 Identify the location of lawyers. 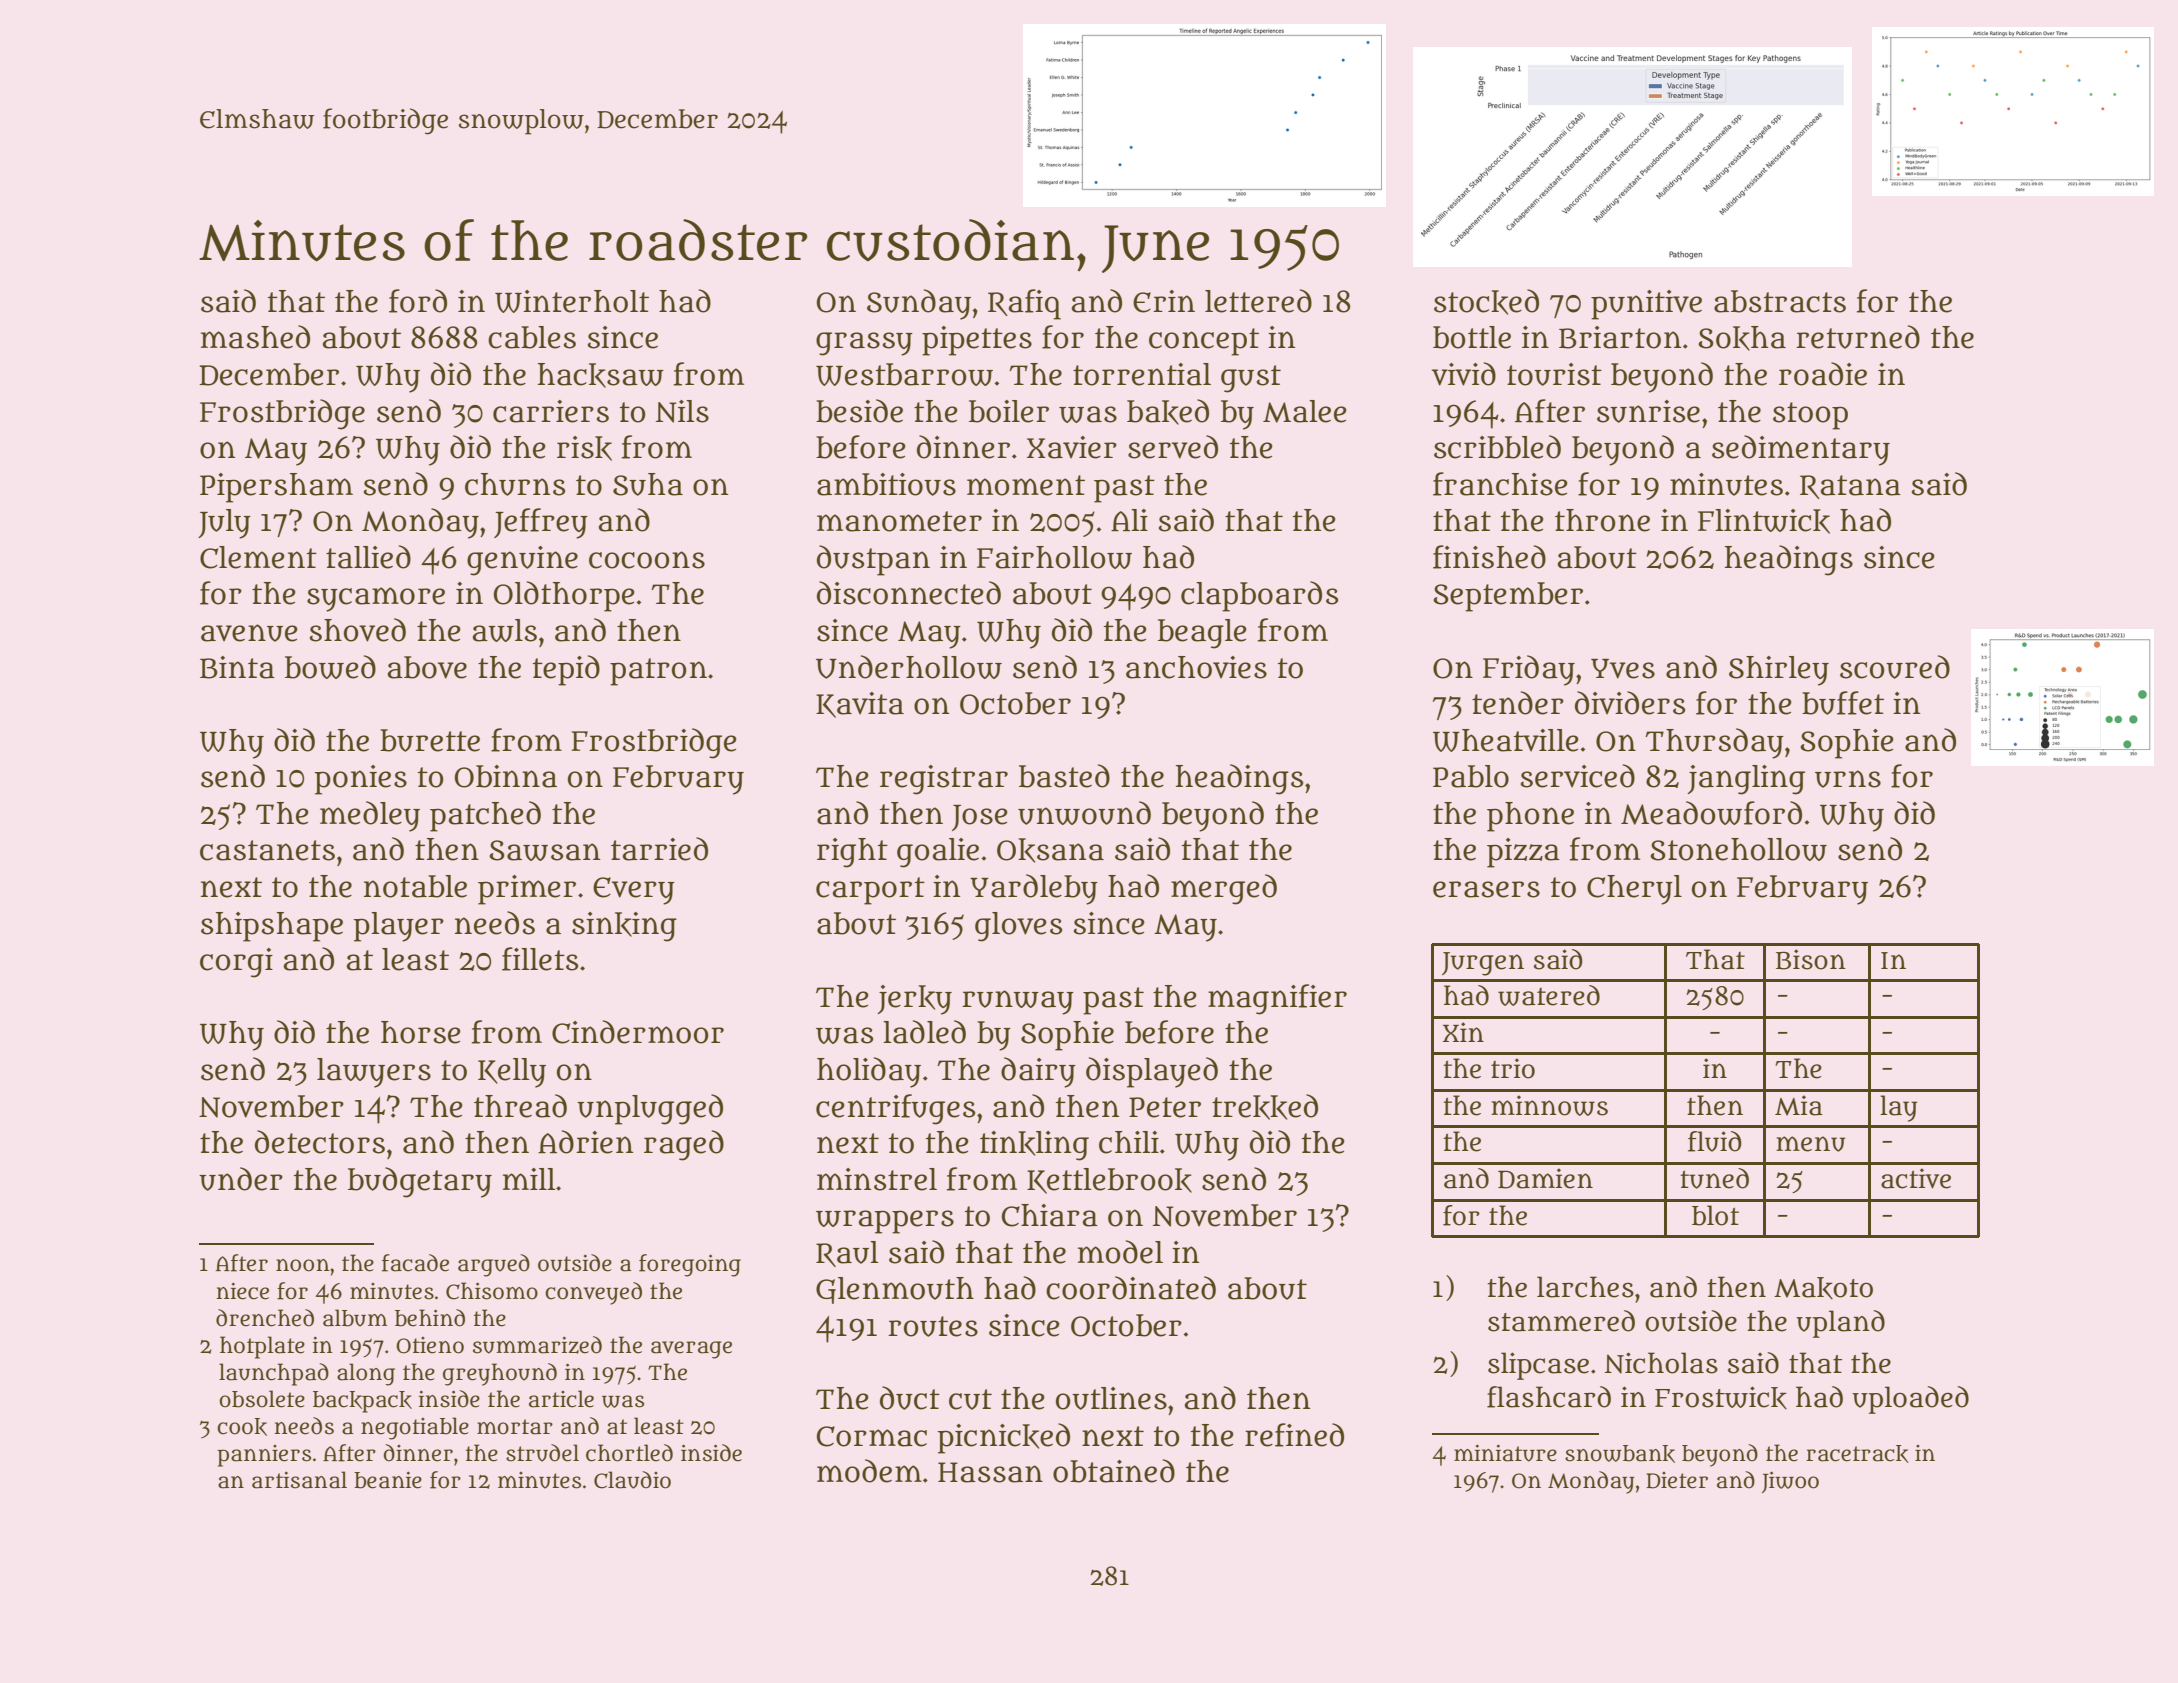
(374, 1073).
